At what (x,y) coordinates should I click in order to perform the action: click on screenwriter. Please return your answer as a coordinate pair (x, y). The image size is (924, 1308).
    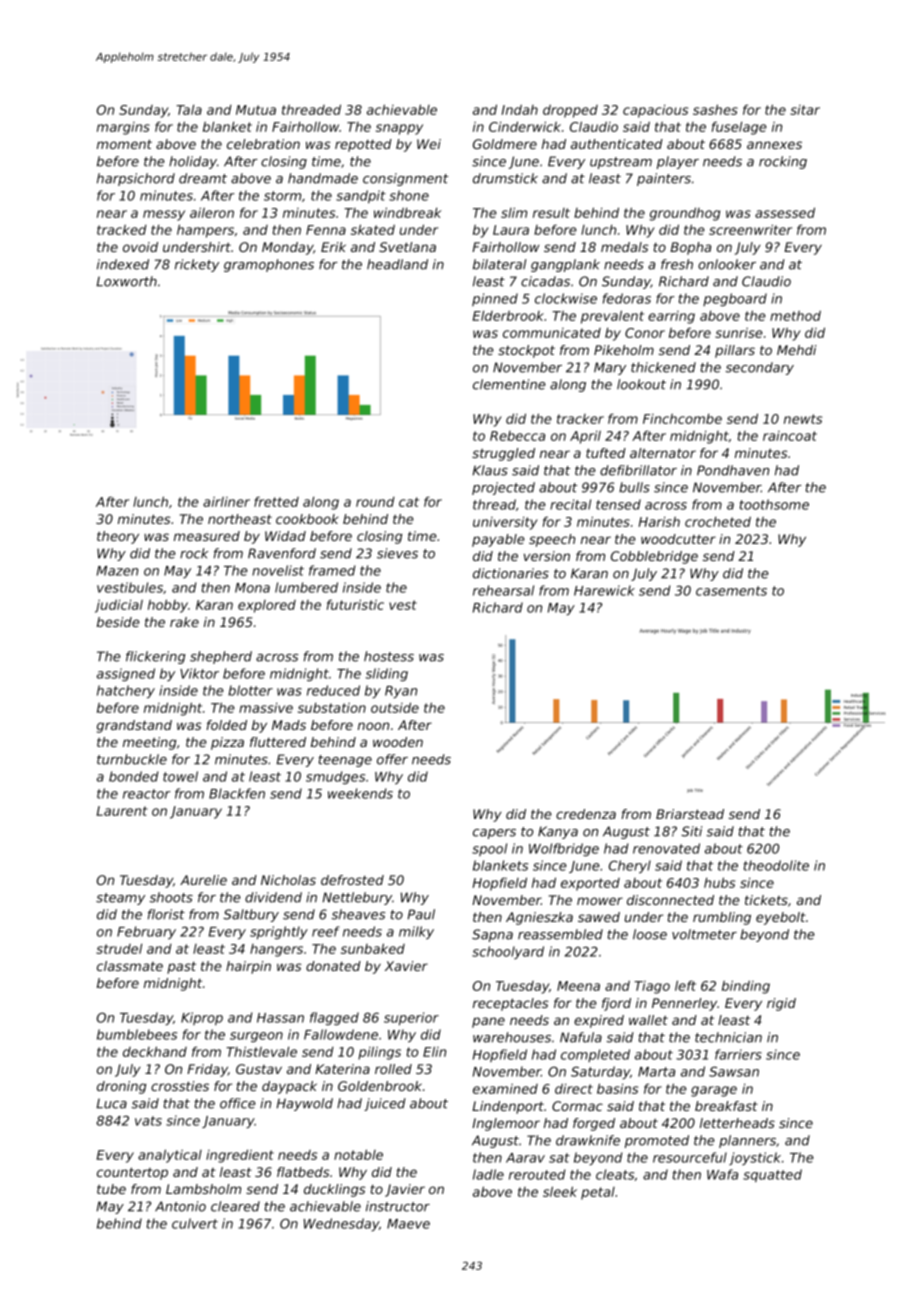
    Looking at the image, I should click on (750, 229).
